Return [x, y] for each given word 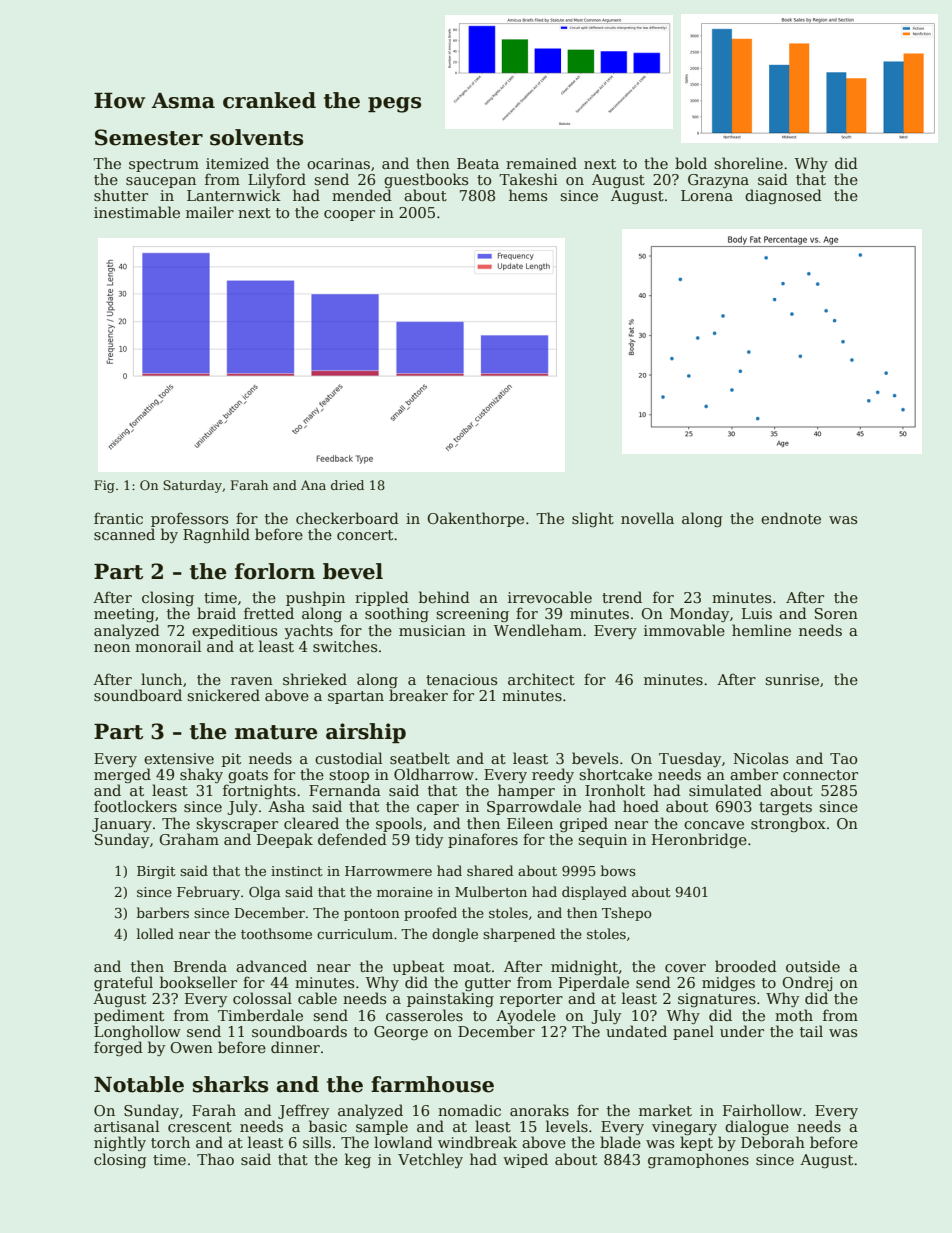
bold [691, 163]
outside [813, 966]
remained [541, 163]
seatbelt [420, 758]
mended [362, 195]
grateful [123, 983]
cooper [349, 215]
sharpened [519, 935]
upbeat [418, 967]
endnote [791, 518]
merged [122, 775]
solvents [256, 137]
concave [714, 825]
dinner [295, 1047]
